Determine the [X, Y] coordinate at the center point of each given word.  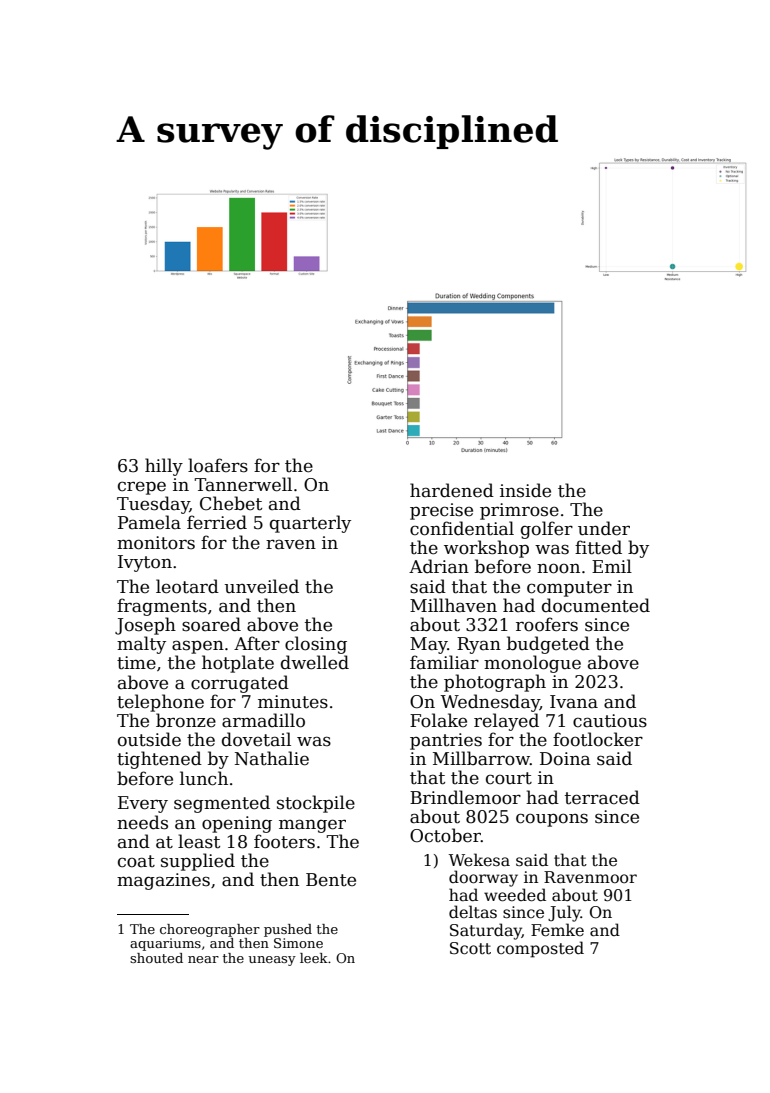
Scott [470, 948]
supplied [198, 862]
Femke [557, 930]
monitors [156, 543]
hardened [452, 490]
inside [525, 490]
